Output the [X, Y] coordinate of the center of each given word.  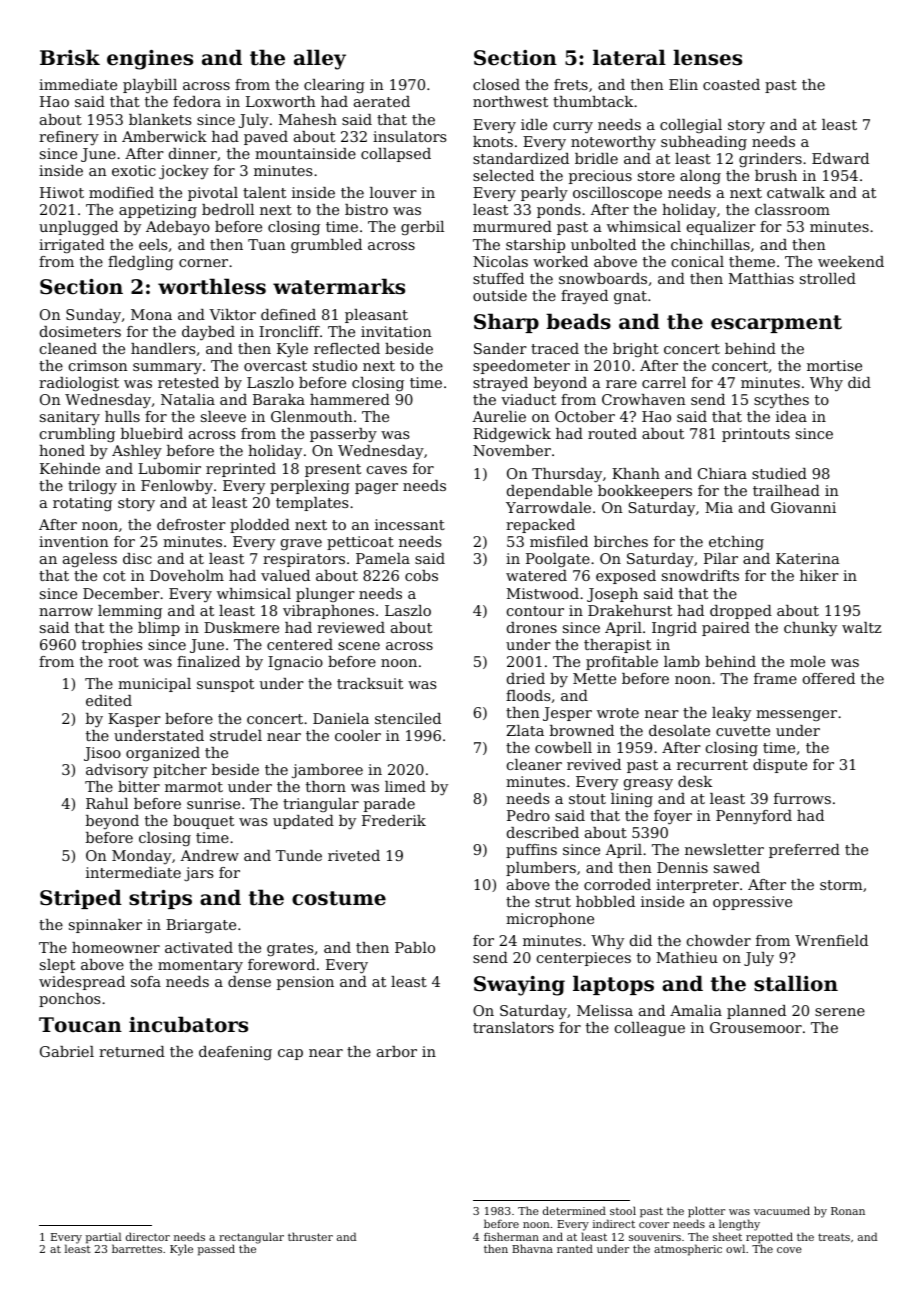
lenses [707, 57]
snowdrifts [700, 575]
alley [320, 59]
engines [150, 60]
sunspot [225, 685]
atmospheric [688, 1250]
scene [359, 646]
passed [216, 1250]
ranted [575, 1248]
